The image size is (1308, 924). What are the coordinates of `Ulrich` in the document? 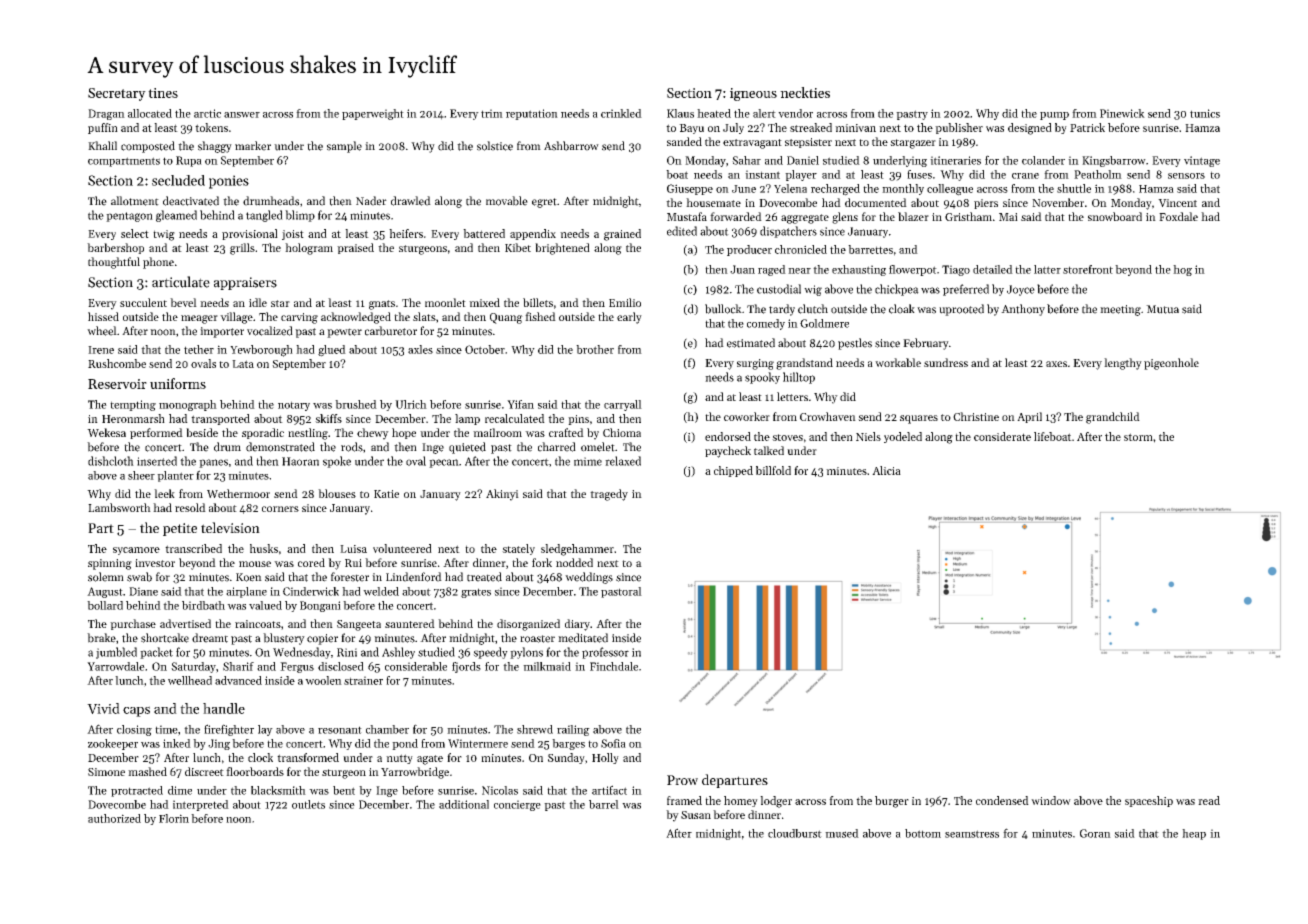 It's located at (411, 404).
